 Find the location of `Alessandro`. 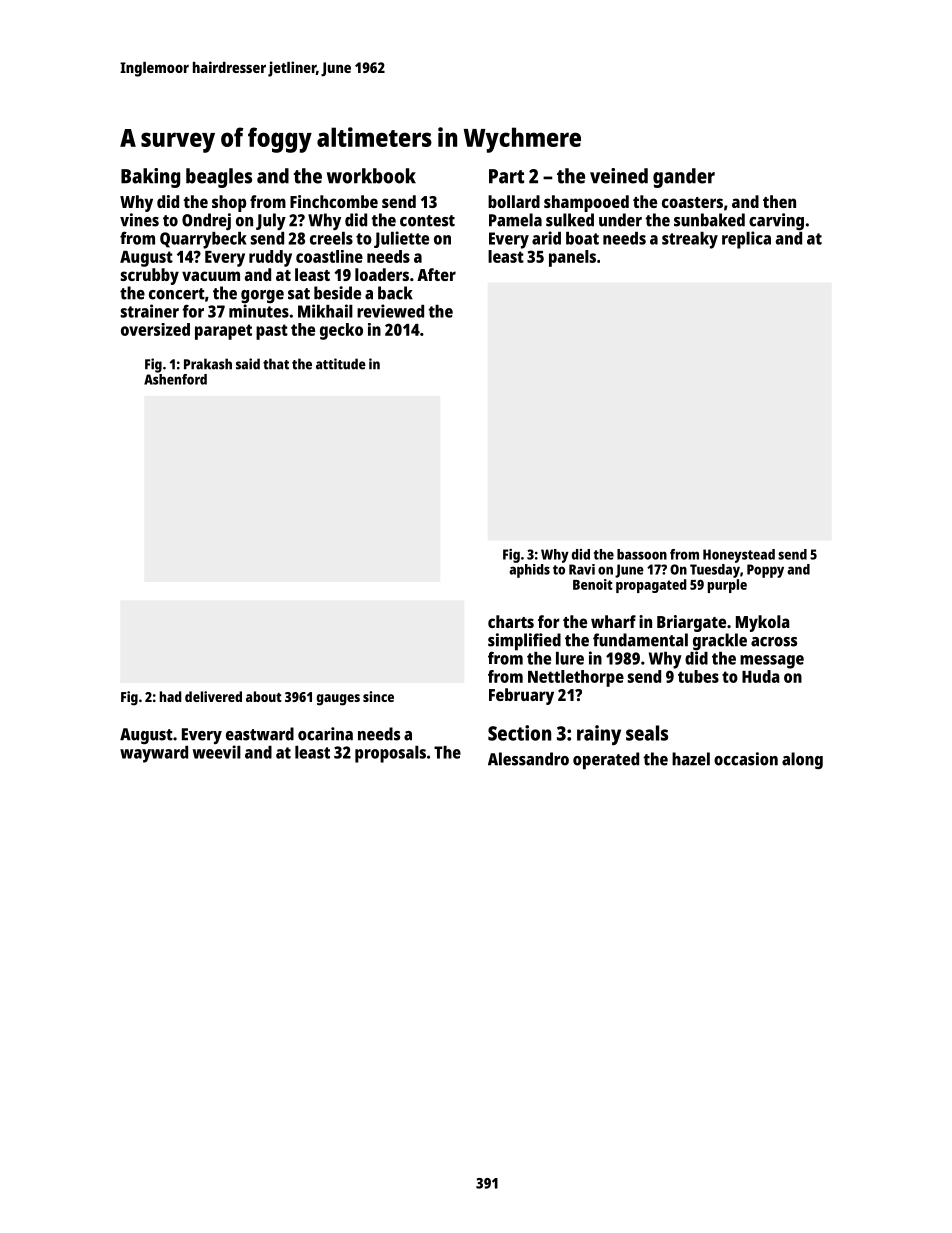

Alessandro is located at coordinates (528, 759).
